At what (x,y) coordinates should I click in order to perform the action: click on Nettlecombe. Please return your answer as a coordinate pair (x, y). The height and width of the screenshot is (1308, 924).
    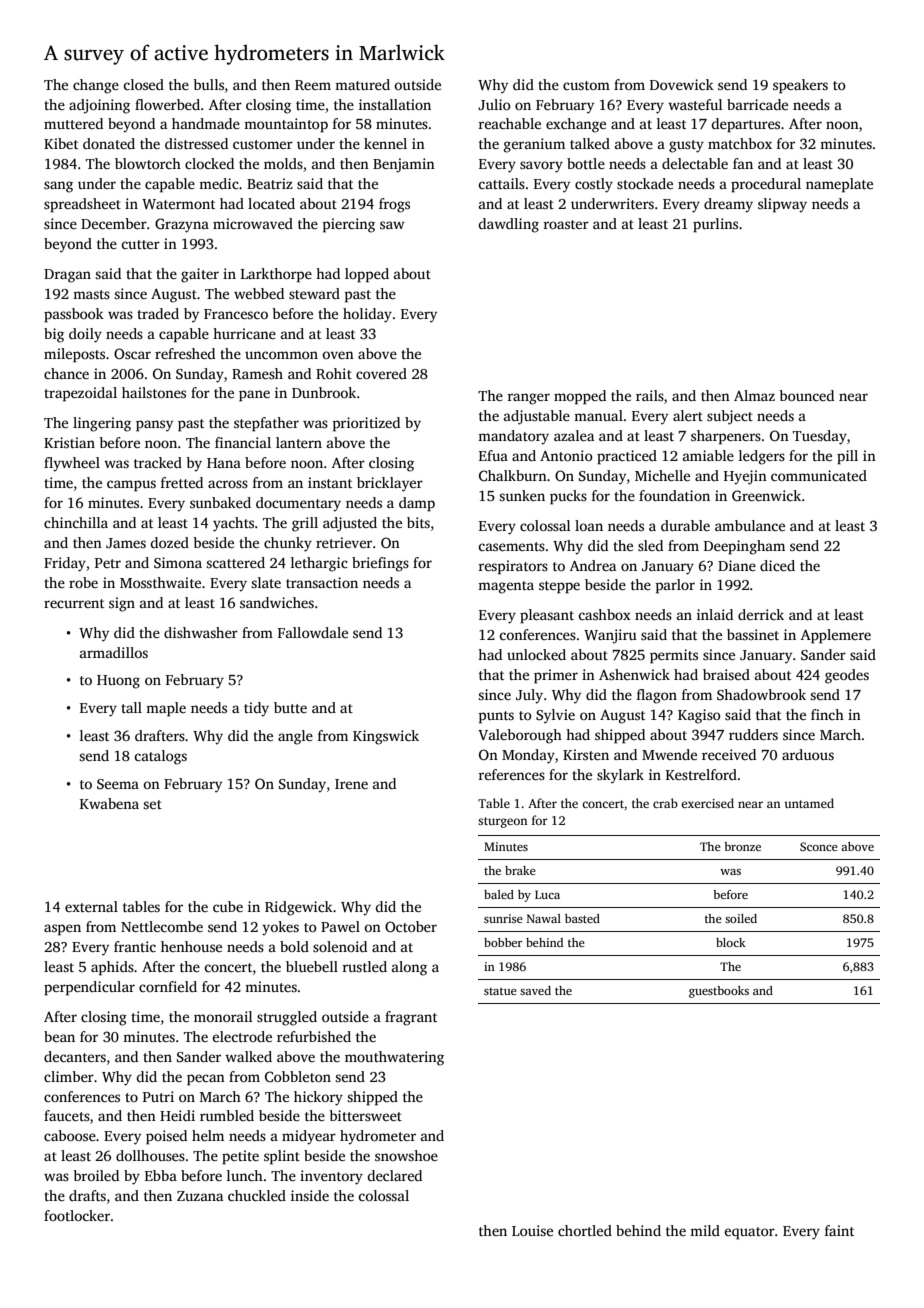
    Looking at the image, I should click on (162, 926).
